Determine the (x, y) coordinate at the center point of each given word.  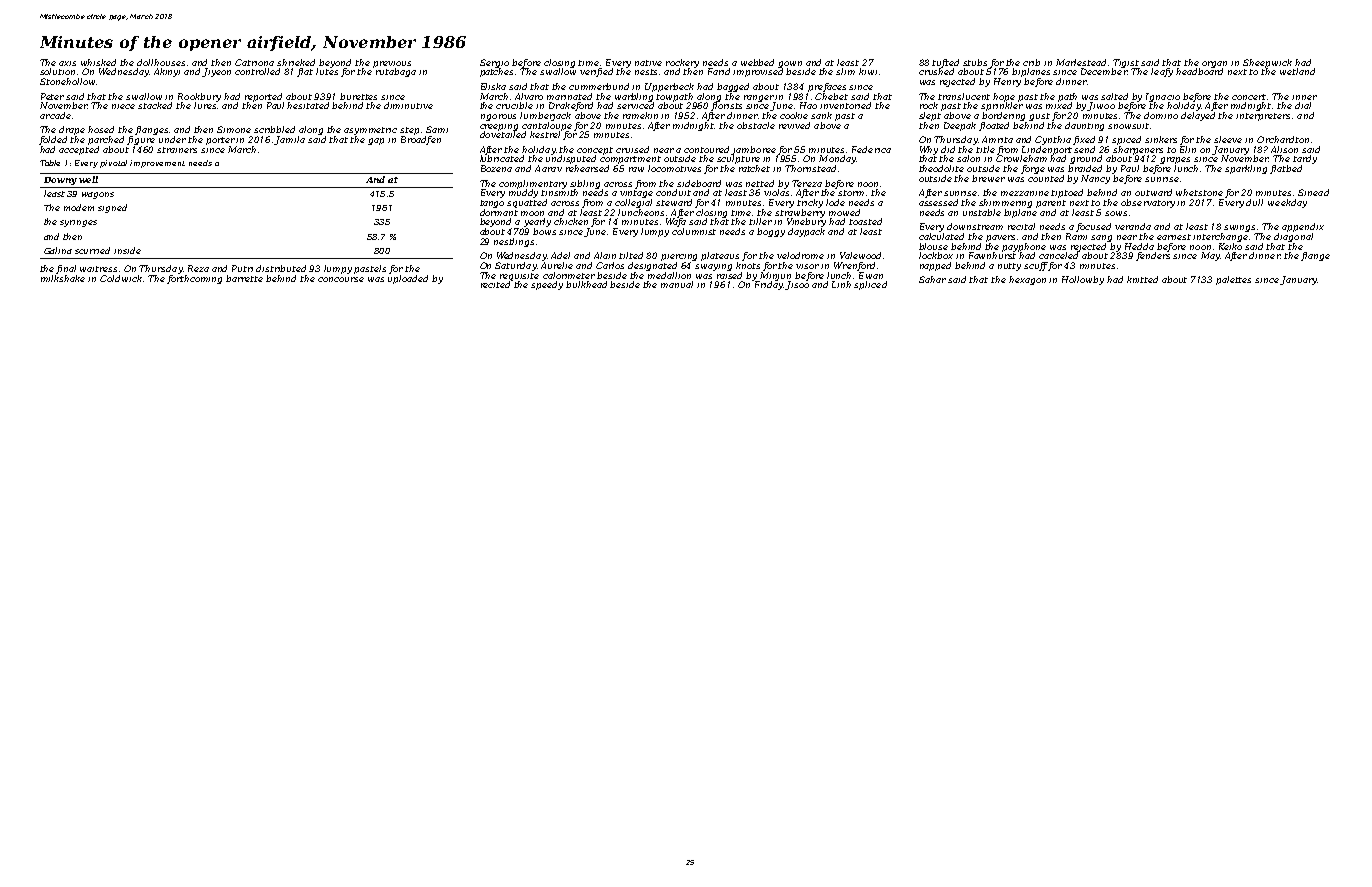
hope (1004, 97)
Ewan (871, 275)
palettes (1233, 280)
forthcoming (194, 279)
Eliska (493, 86)
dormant (499, 212)
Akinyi (167, 72)
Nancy (1095, 179)
